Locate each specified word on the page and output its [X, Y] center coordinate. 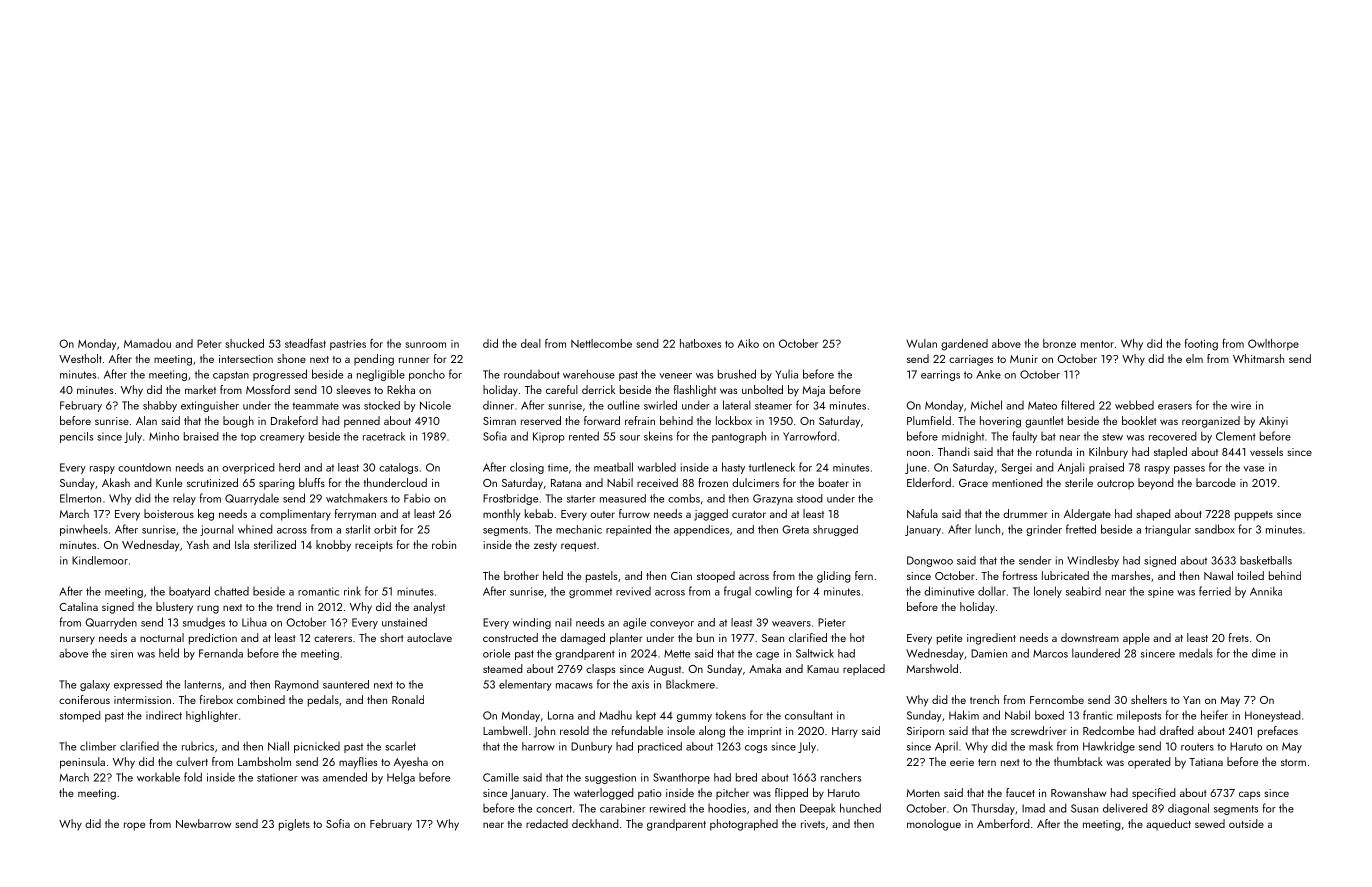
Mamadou [147, 343]
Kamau [823, 669]
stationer [277, 777]
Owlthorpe [1273, 344]
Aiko [748, 343]
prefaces [1278, 732]
